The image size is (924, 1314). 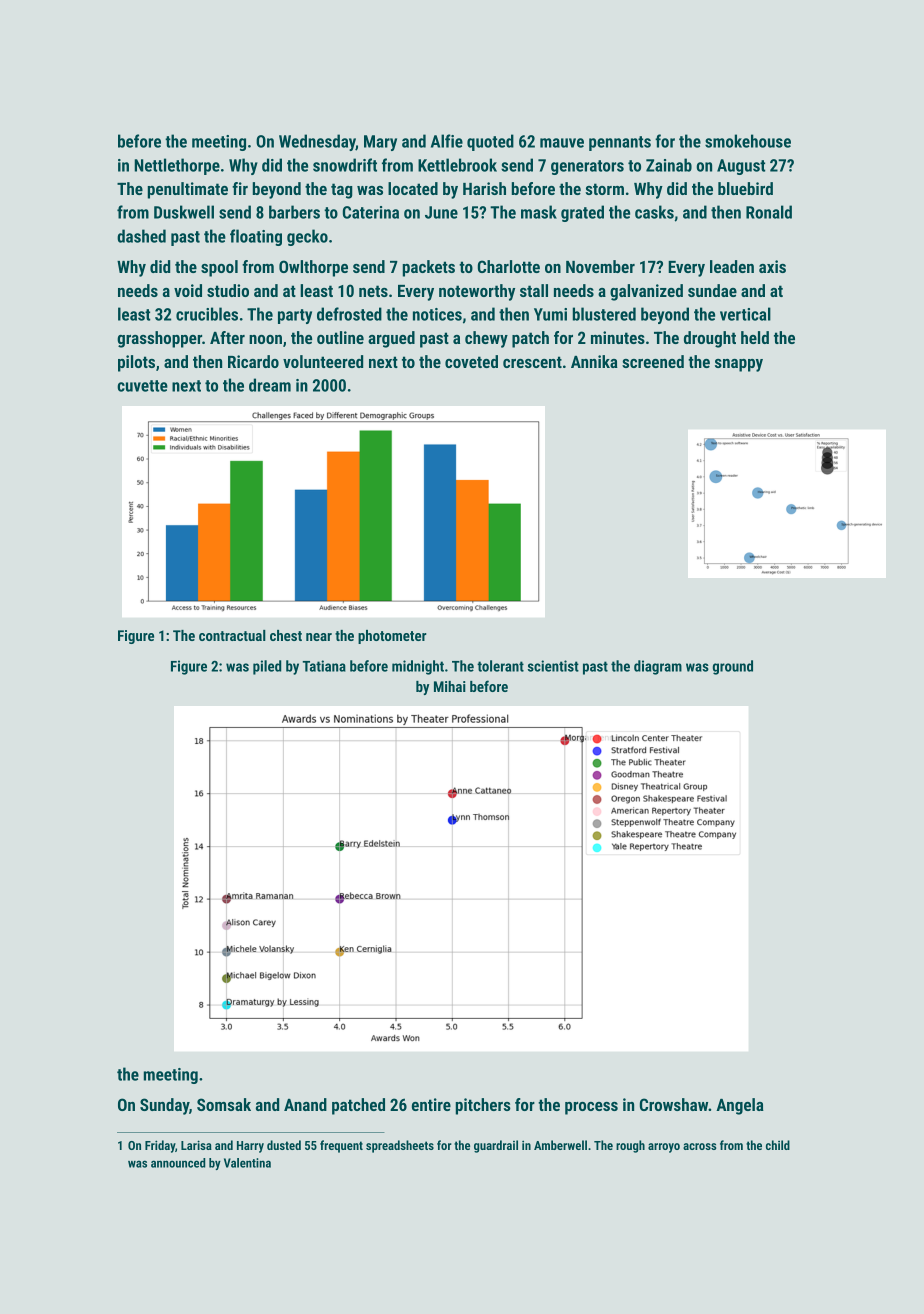 What do you see at coordinates (745, 314) in the screenshot?
I see `vertical` at bounding box center [745, 314].
